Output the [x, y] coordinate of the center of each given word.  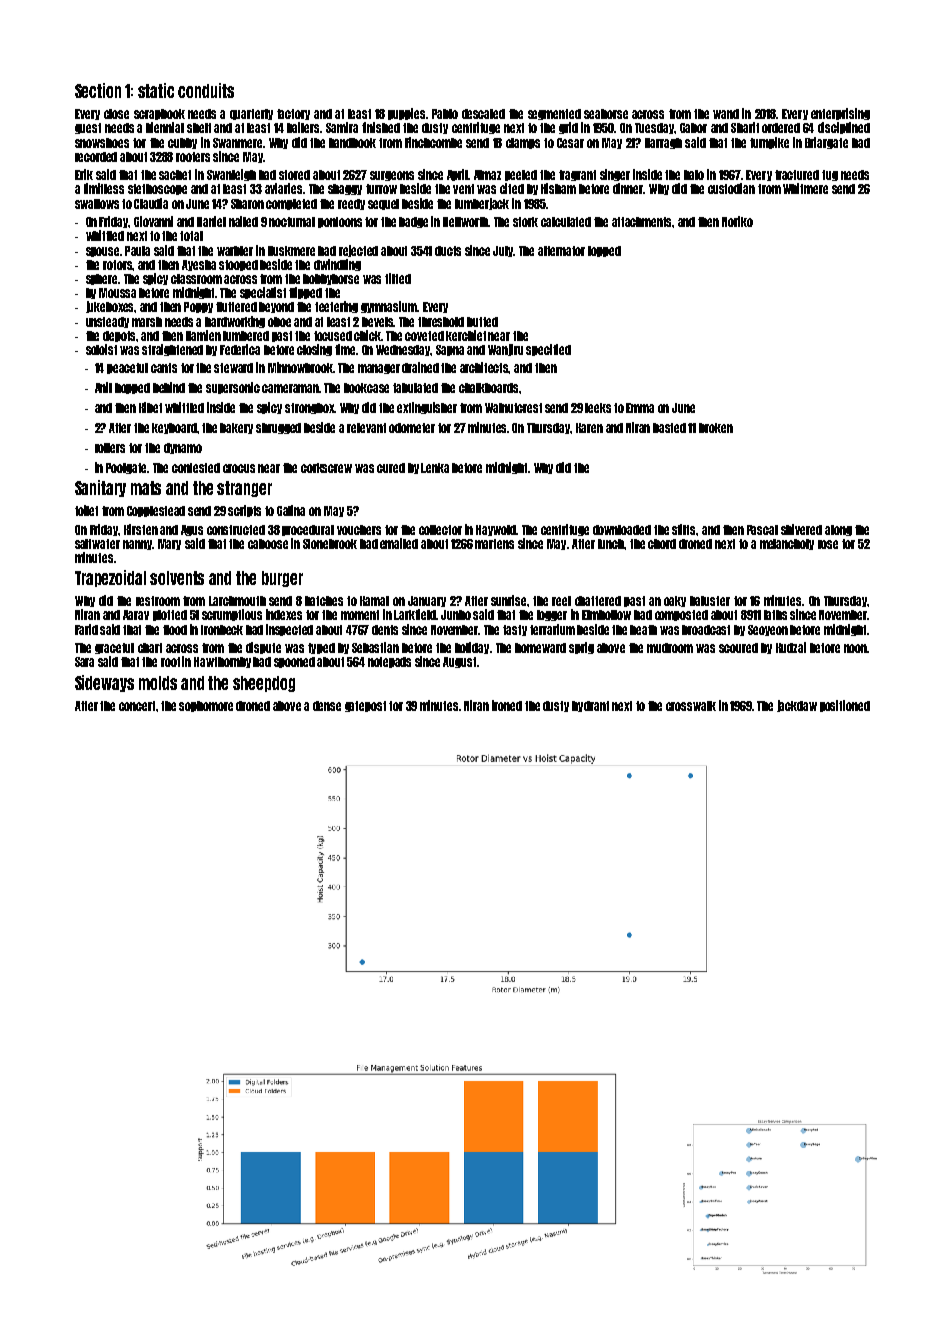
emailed [399, 543]
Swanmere [237, 143]
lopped [604, 251]
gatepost [365, 706]
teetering [336, 307]
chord [662, 544]
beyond [276, 307]
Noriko [737, 221]
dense [327, 706]
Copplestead [156, 511]
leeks [598, 408]
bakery [236, 428]
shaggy [345, 189]
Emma [640, 408]
